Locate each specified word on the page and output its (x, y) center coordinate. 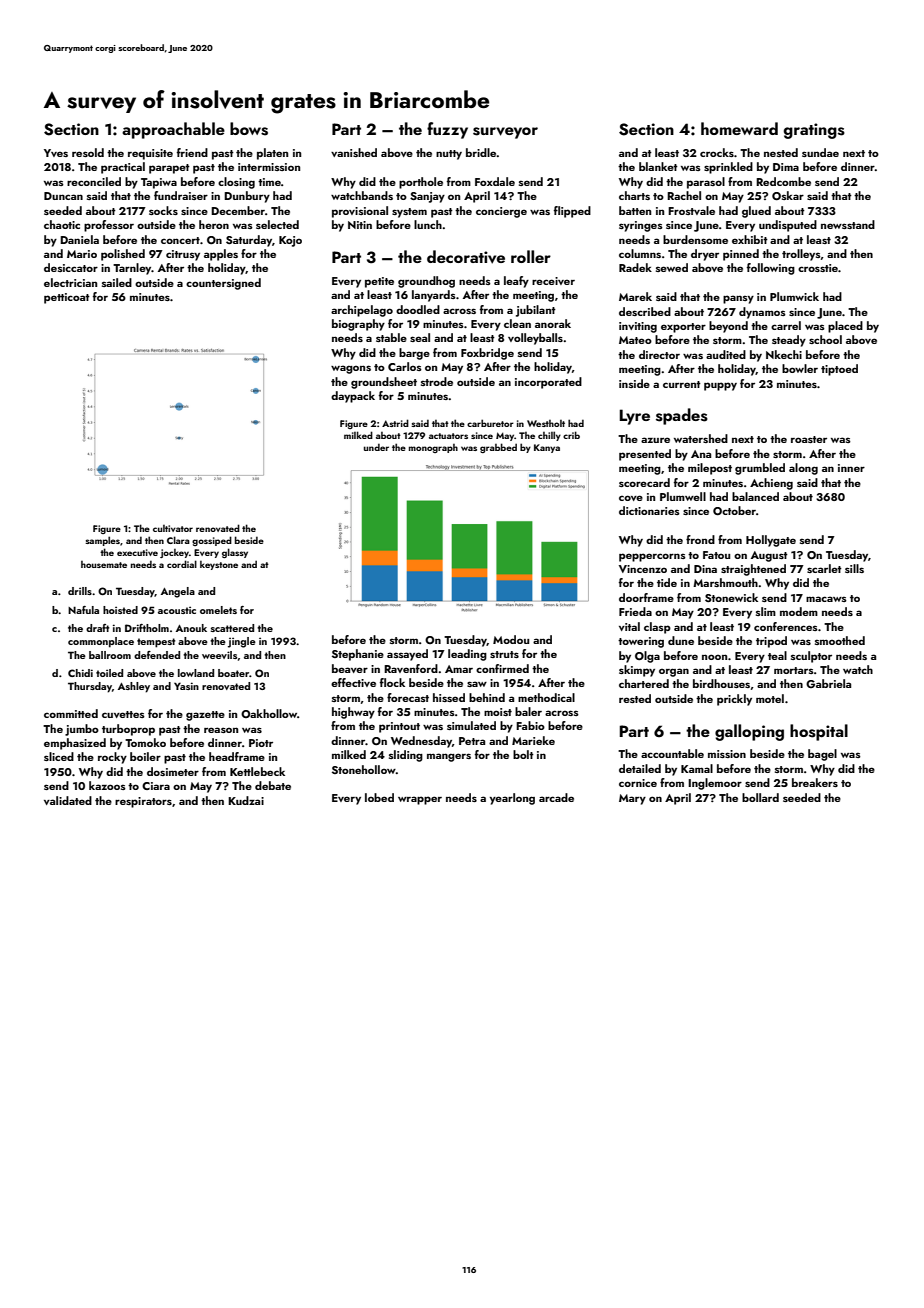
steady (789, 341)
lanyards (434, 296)
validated (68, 800)
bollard (760, 797)
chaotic (62, 224)
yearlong (512, 799)
